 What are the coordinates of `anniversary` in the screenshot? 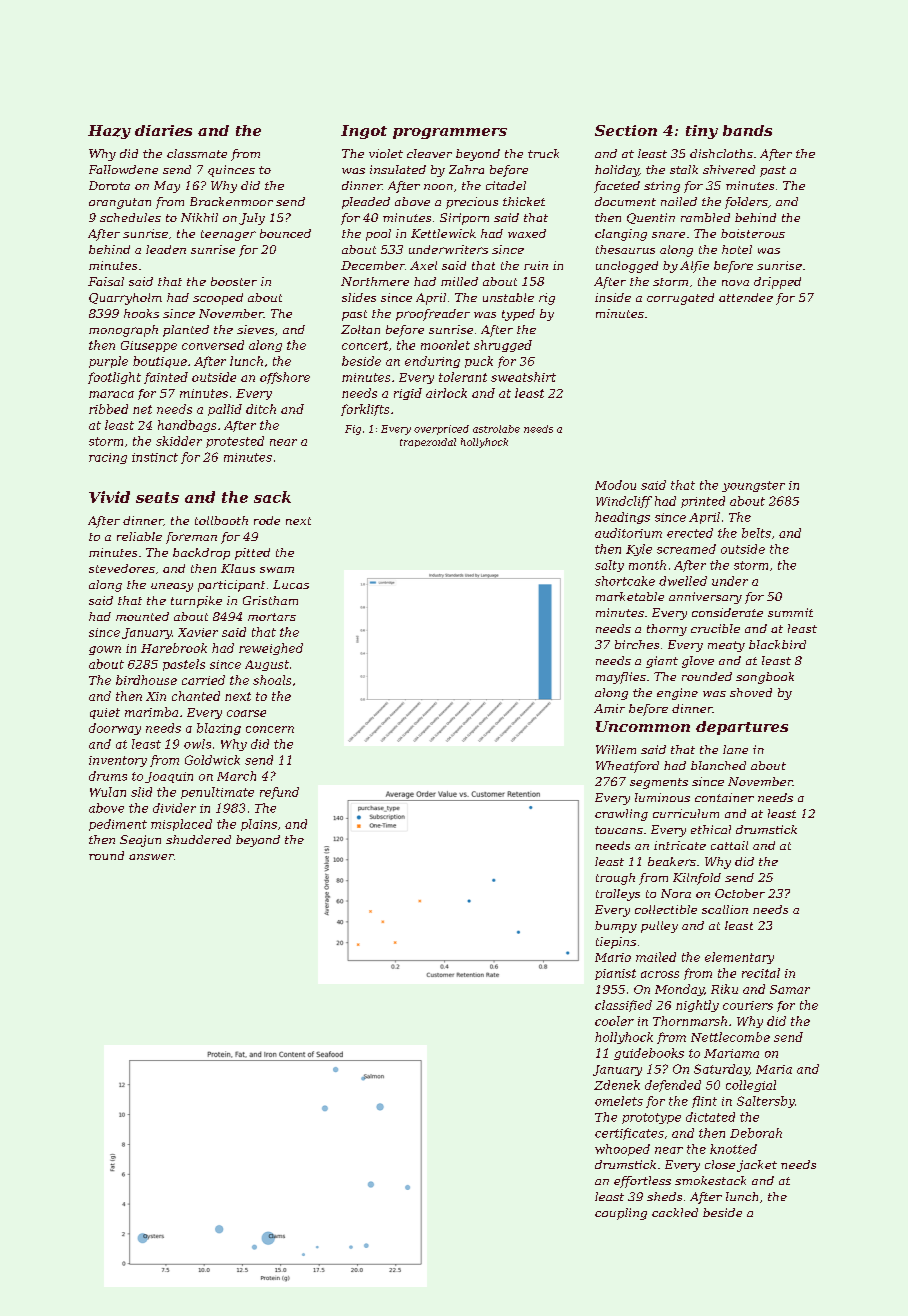 It's located at (705, 598).
